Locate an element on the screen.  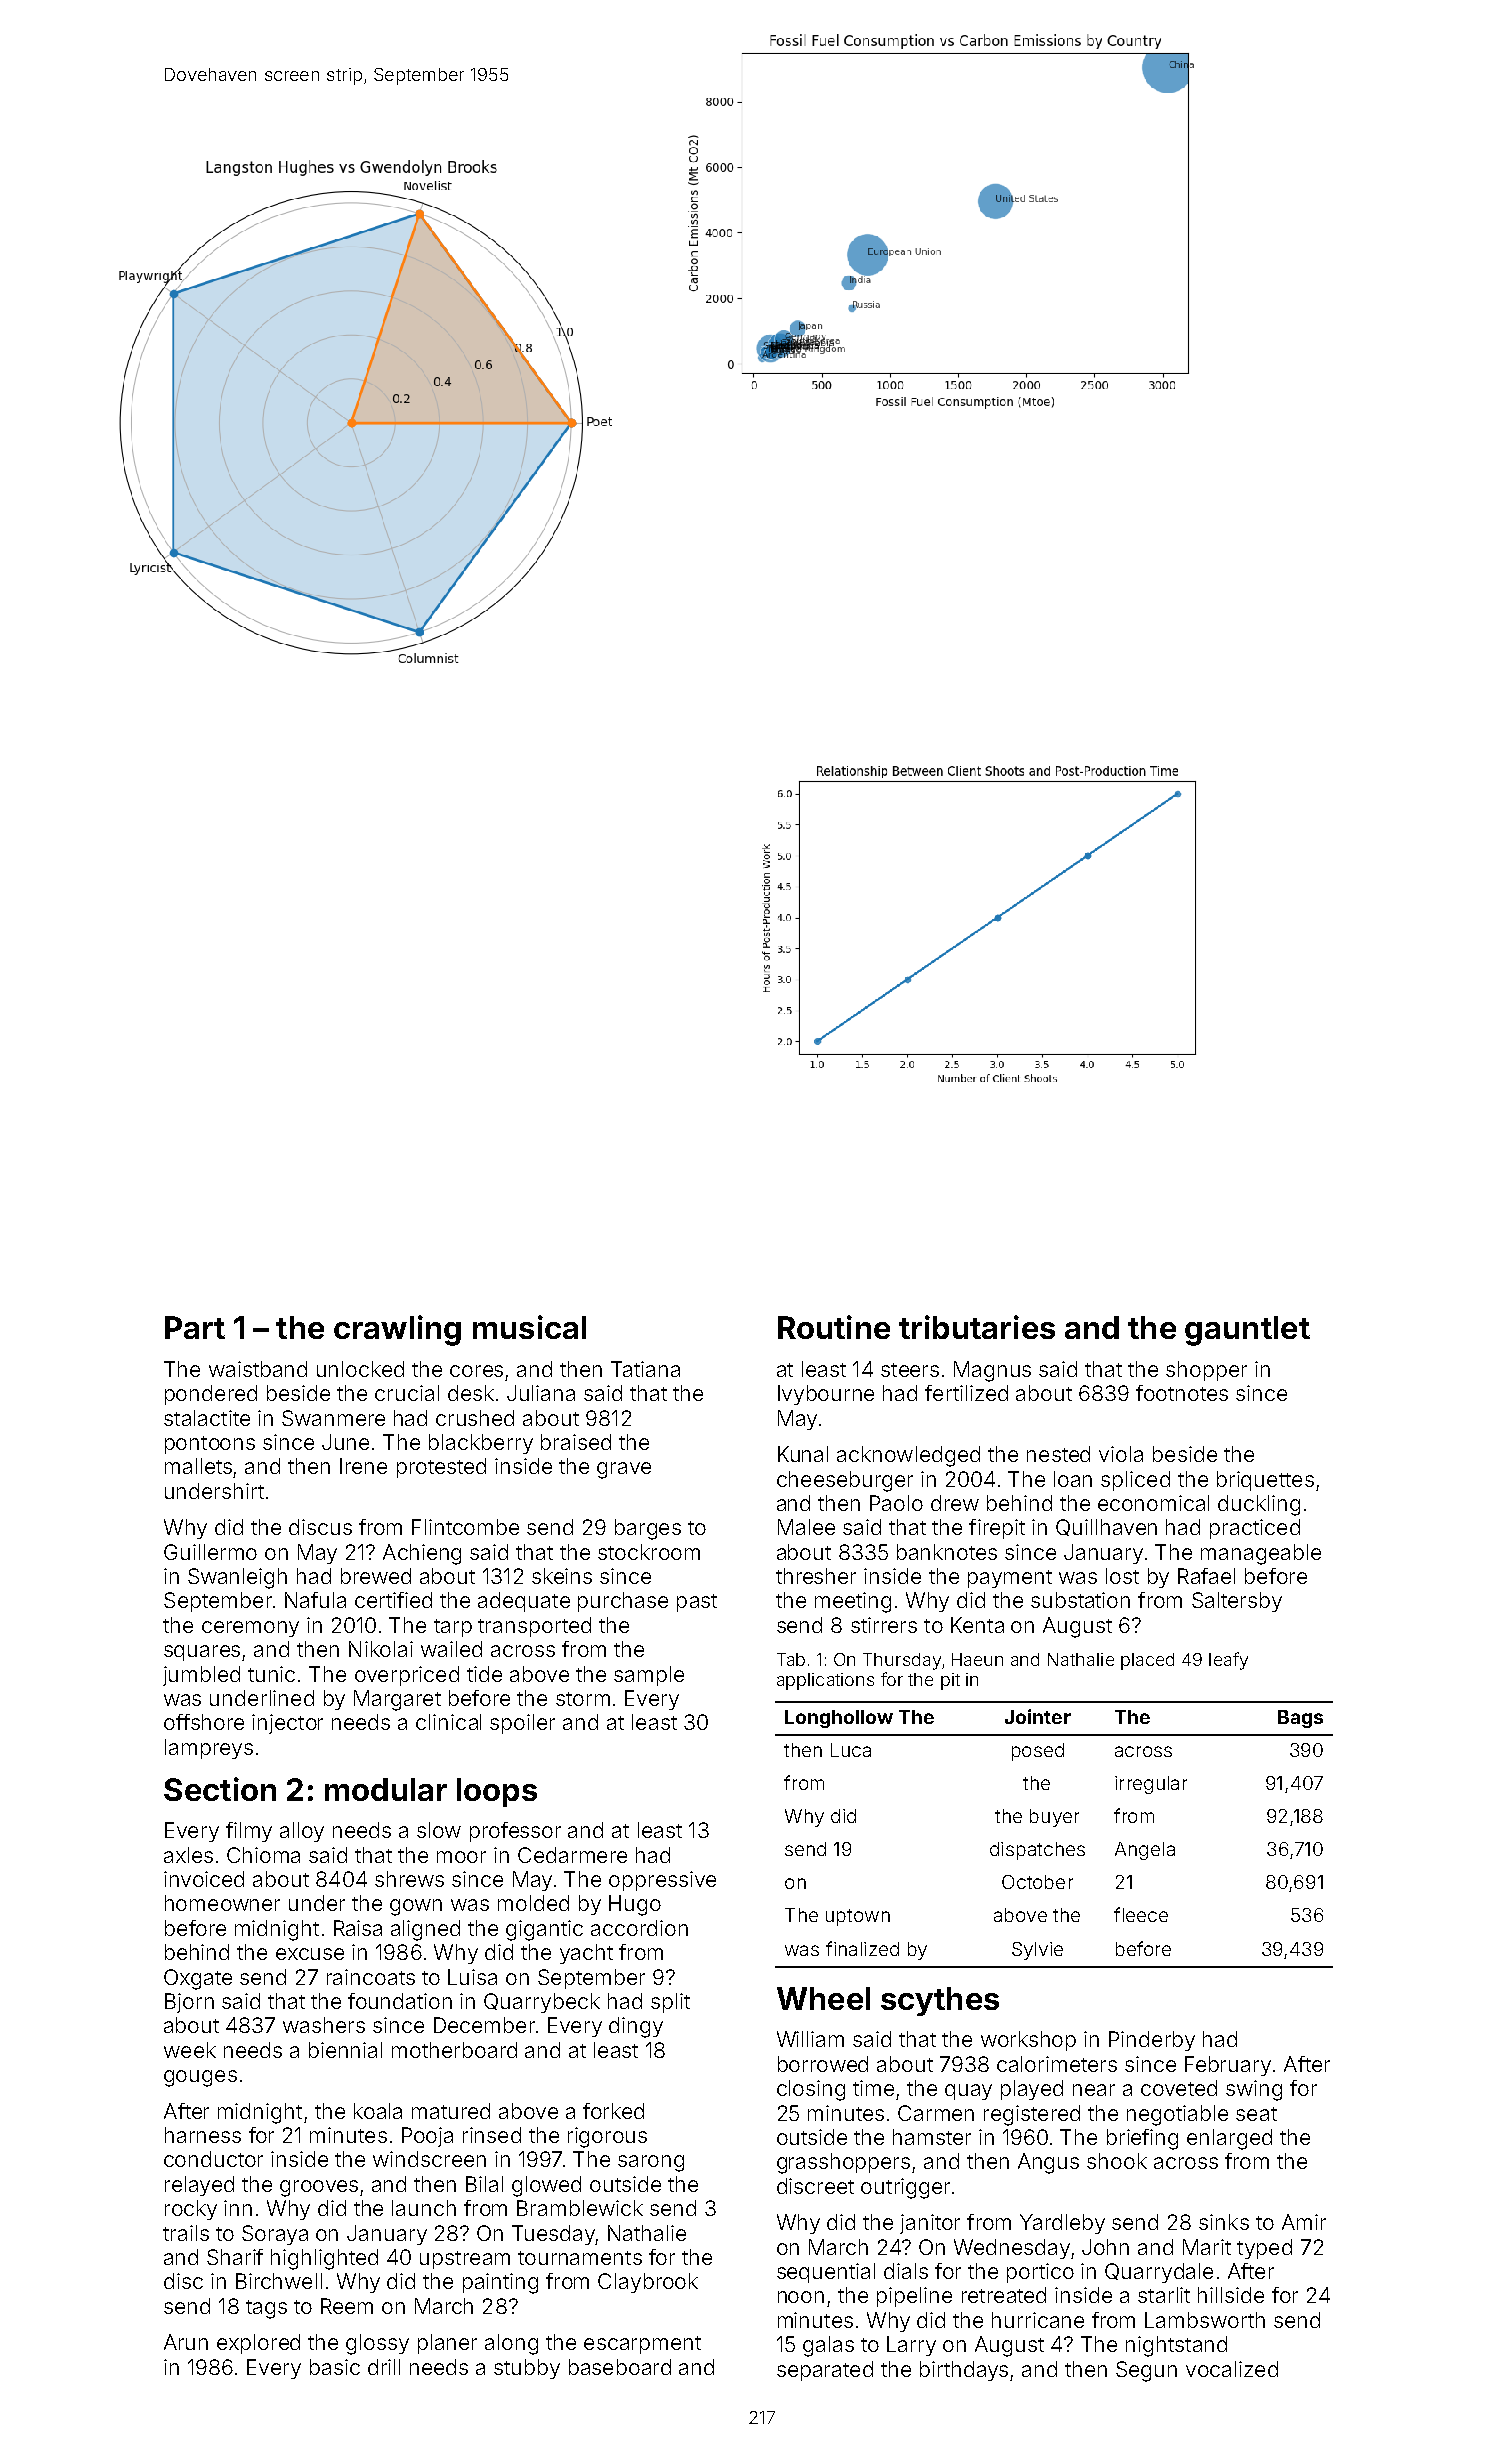
matured is located at coordinates (451, 2111).
